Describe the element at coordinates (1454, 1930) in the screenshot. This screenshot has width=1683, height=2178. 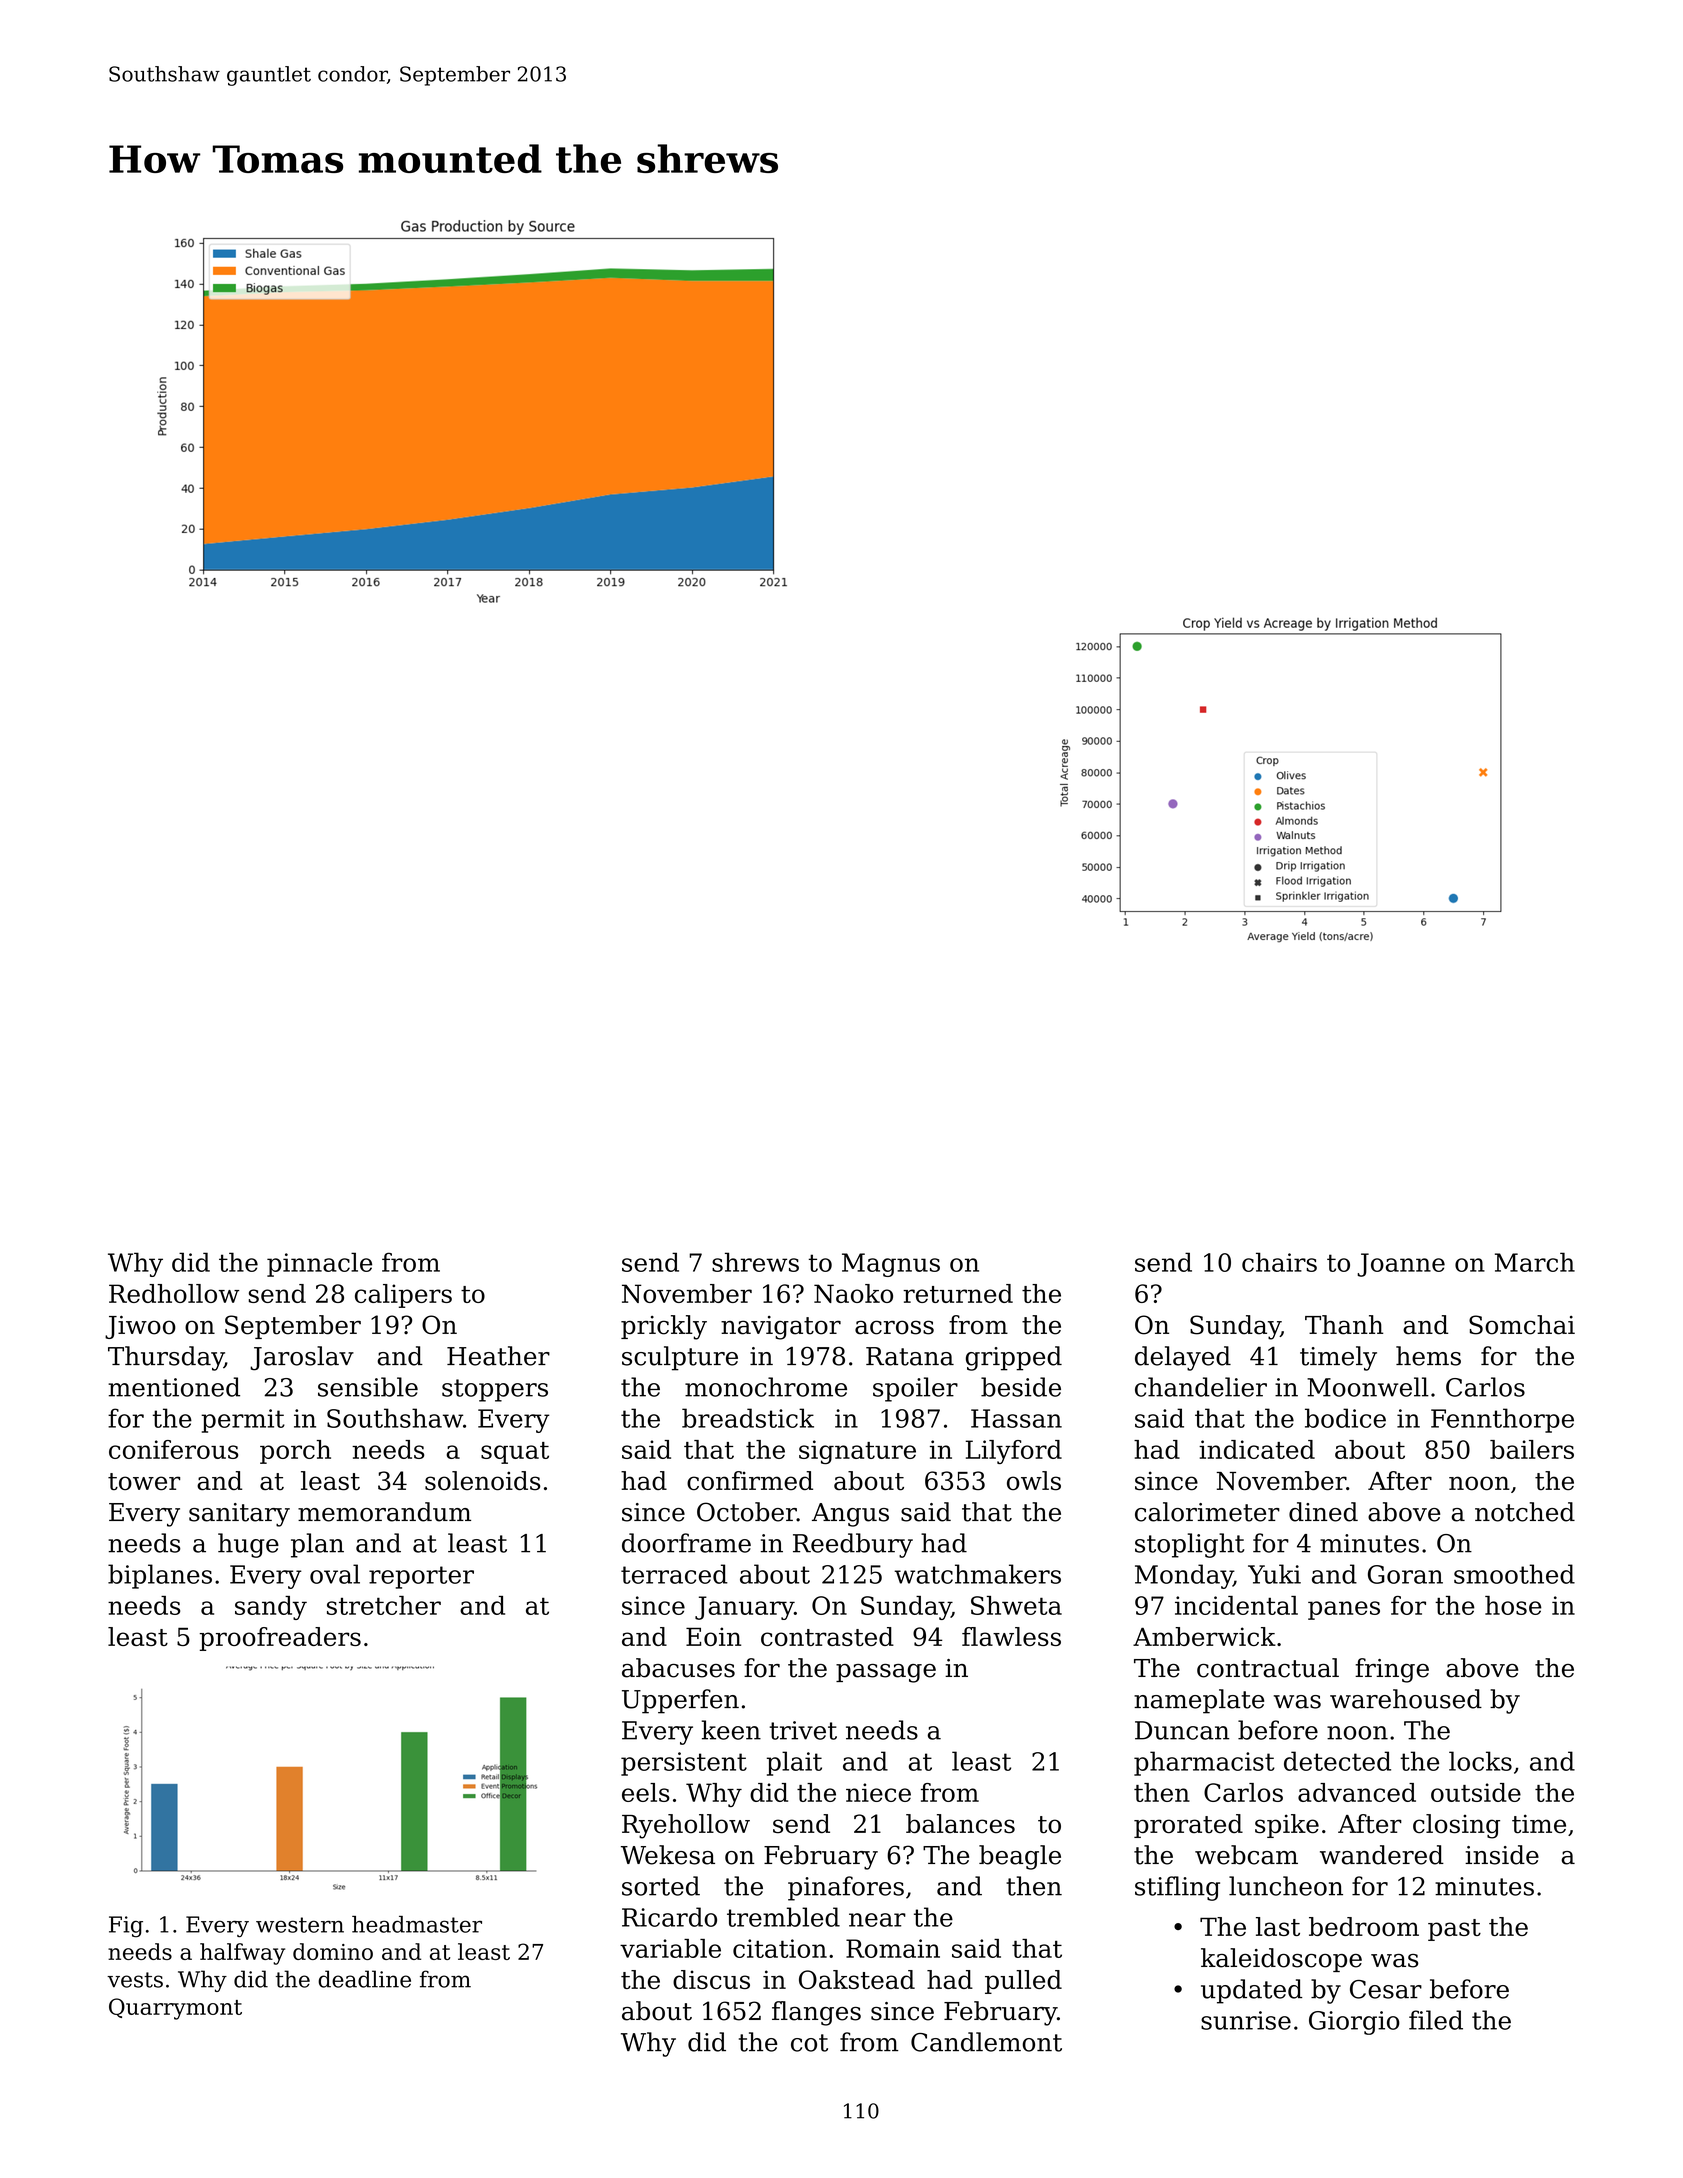
I see `past` at that location.
